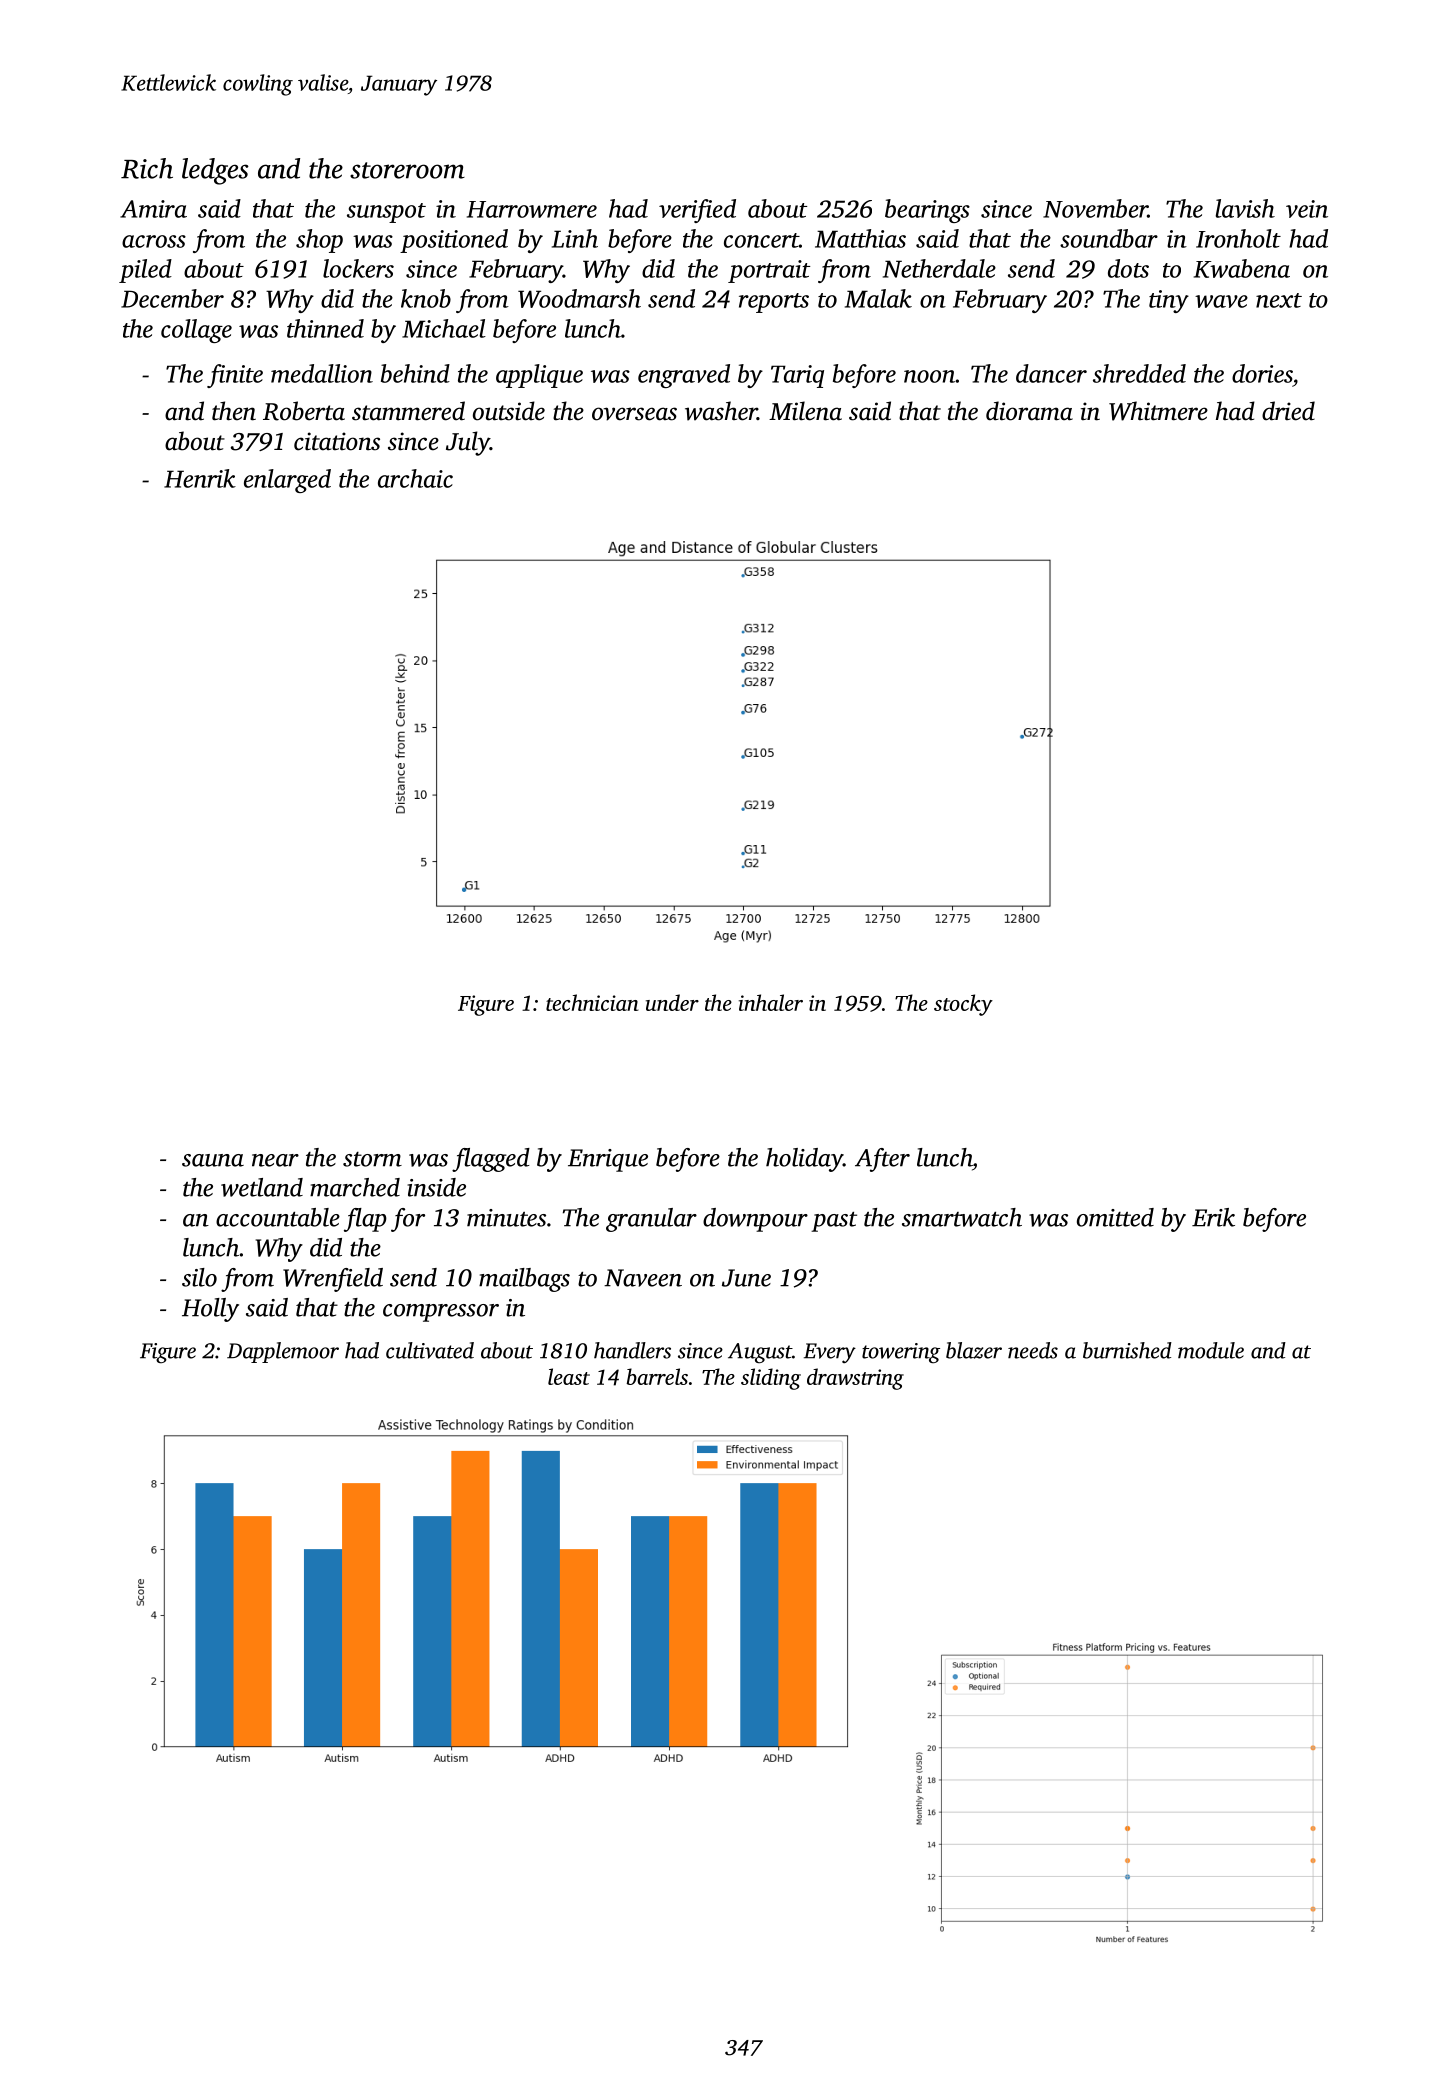 The image size is (1450, 2100). What do you see at coordinates (575, 238) in the image?
I see `Linh` at bounding box center [575, 238].
